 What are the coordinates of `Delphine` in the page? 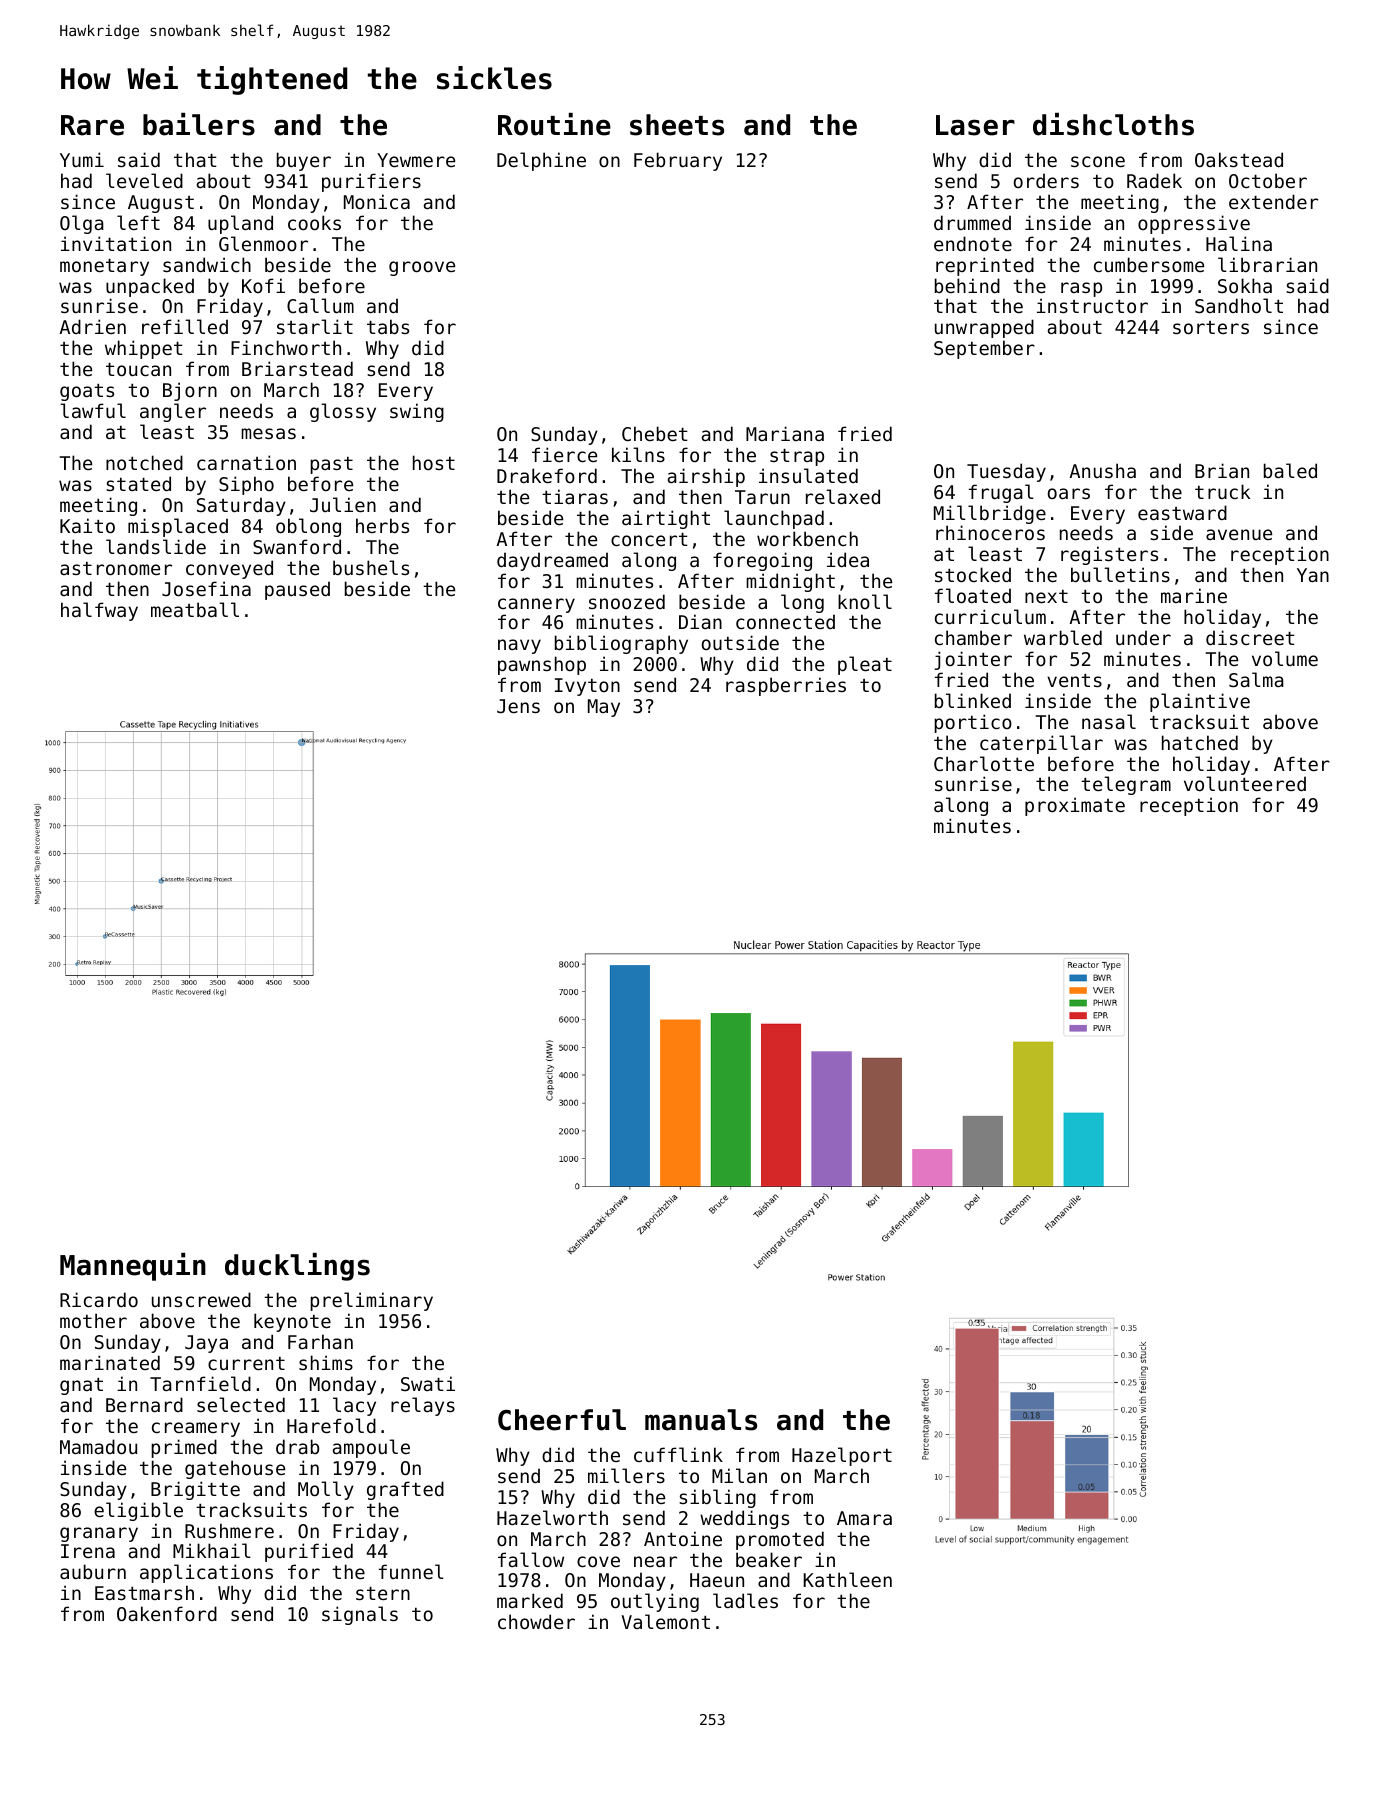 It's located at (541, 161).
